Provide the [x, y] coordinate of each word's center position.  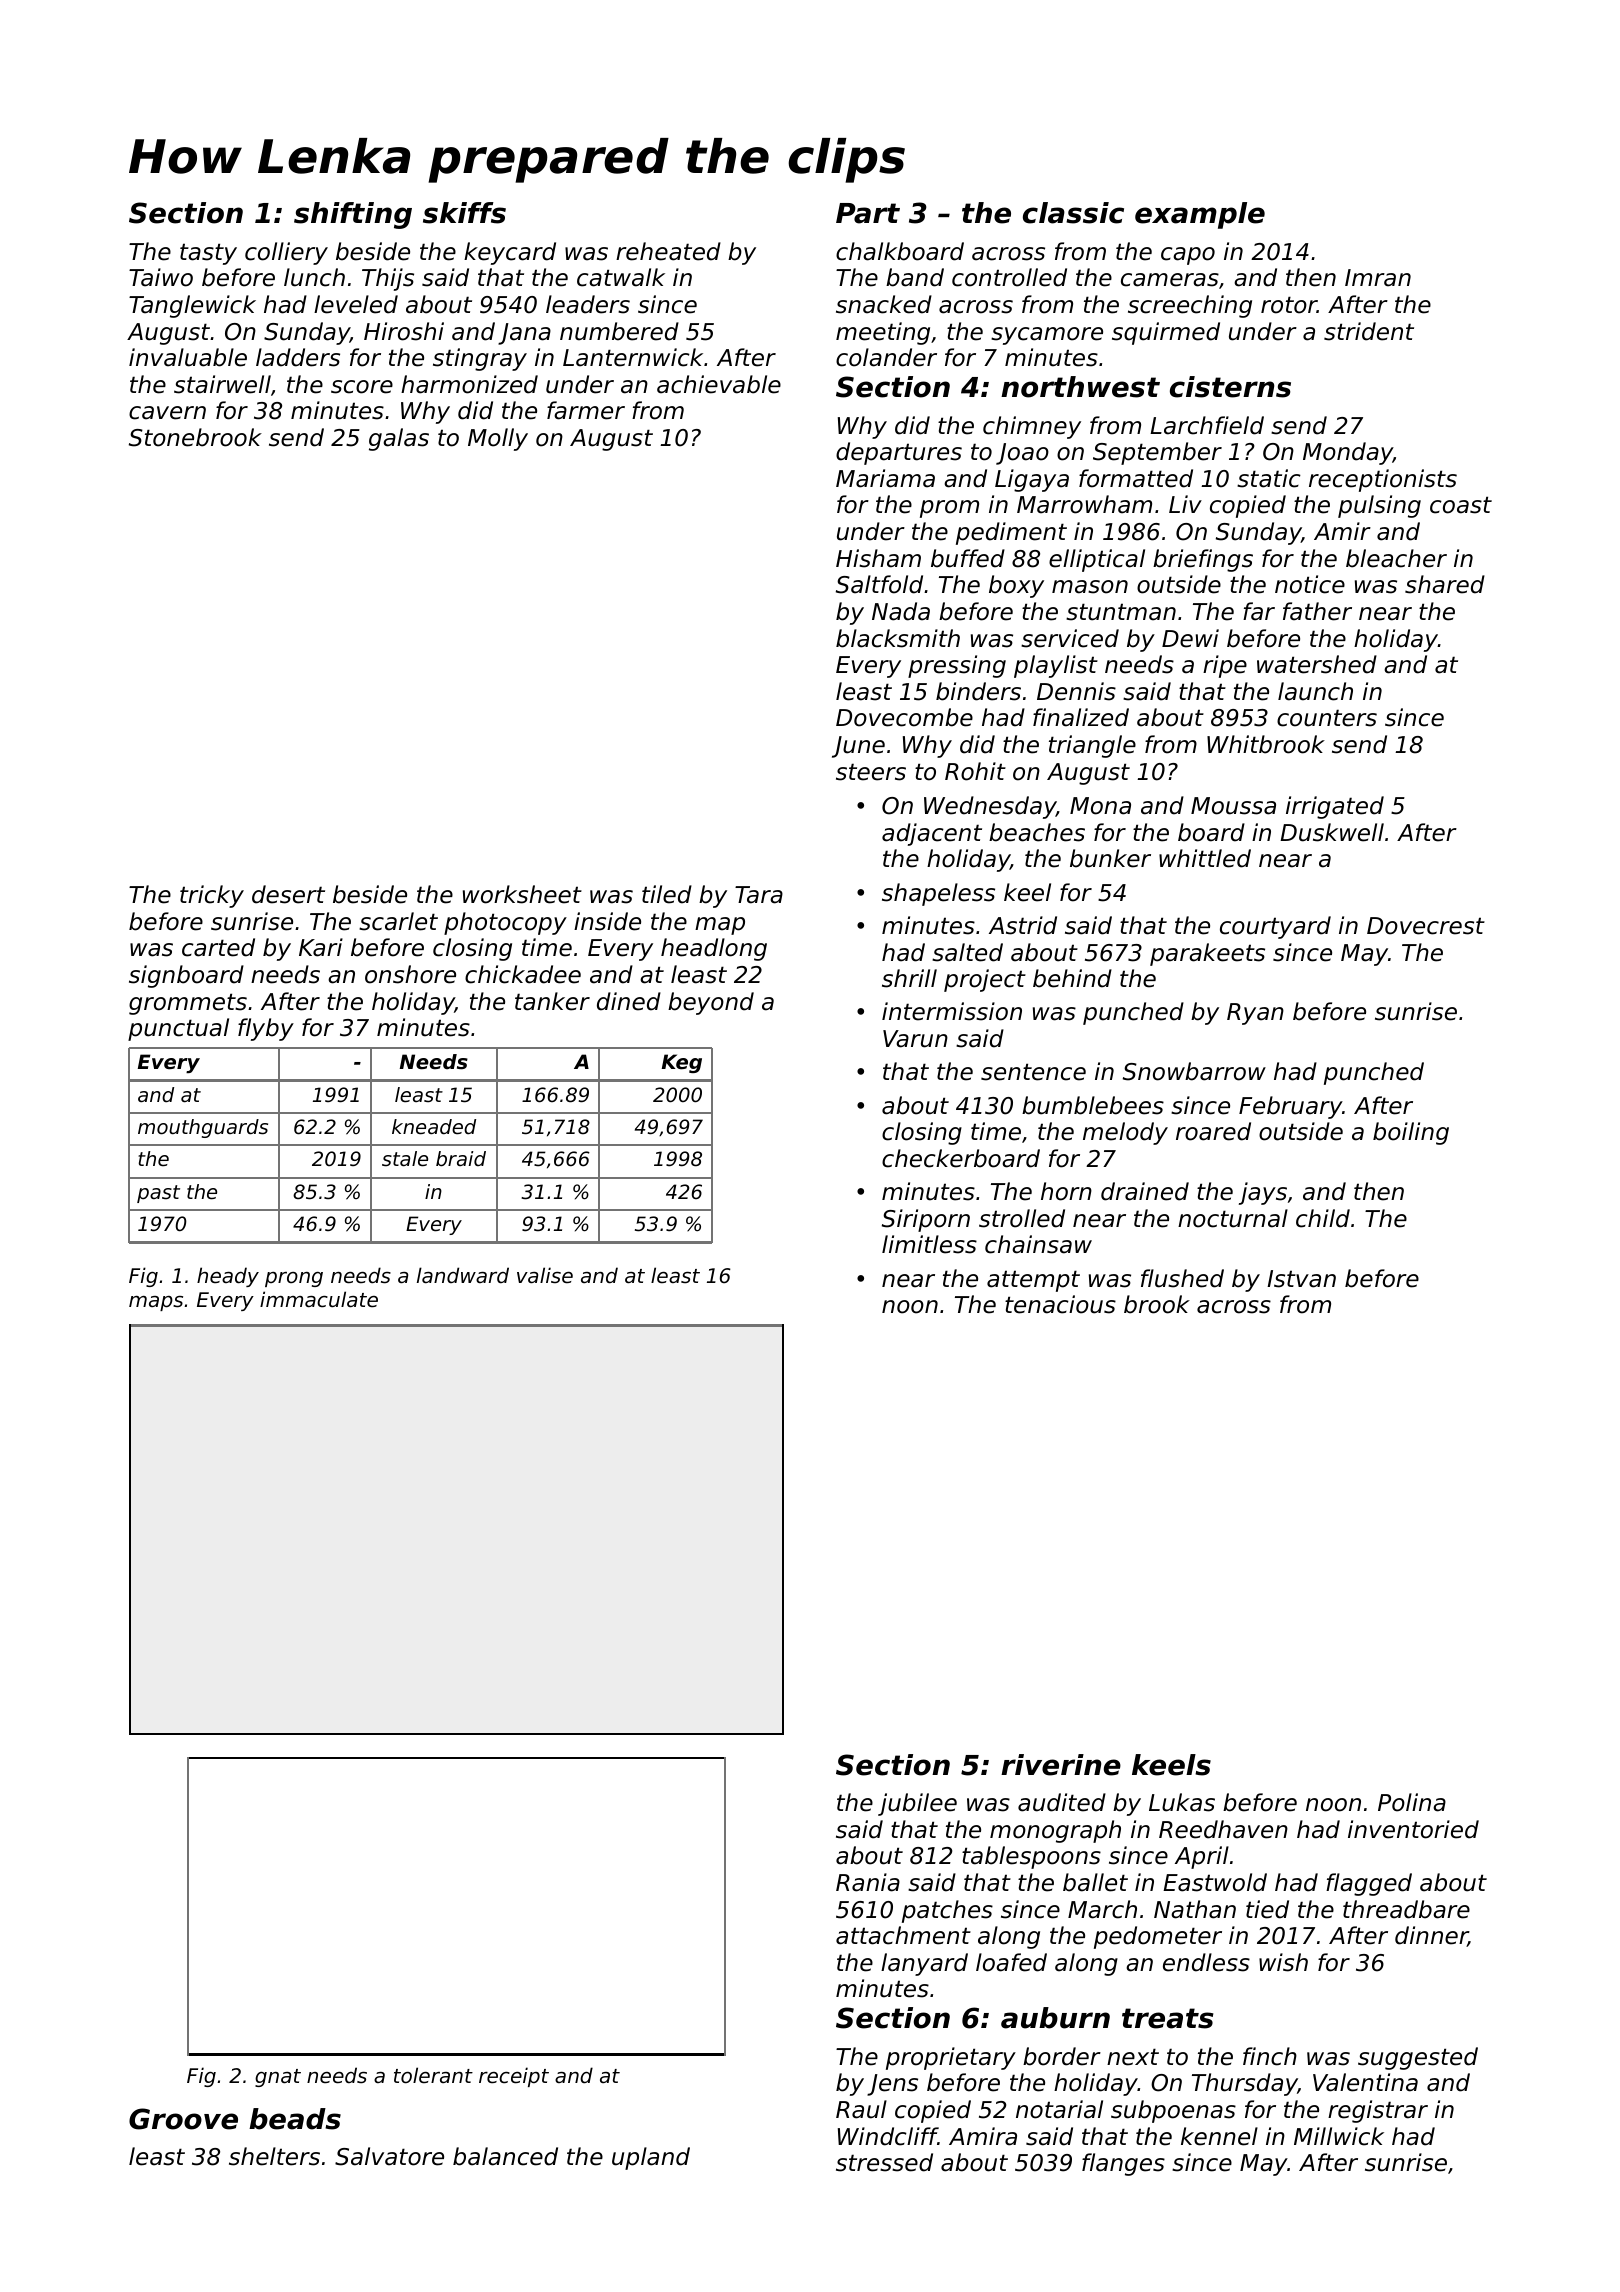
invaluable [188, 357]
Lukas [1182, 1802]
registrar [1378, 2111]
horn [1066, 1191]
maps [156, 1303]
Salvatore [389, 2156]
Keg [682, 1063]
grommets [188, 1004]
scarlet [398, 921]
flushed [1182, 1278]
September [1157, 453]
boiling [1411, 1133]
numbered [619, 331]
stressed [884, 2162]
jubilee [917, 1804]
